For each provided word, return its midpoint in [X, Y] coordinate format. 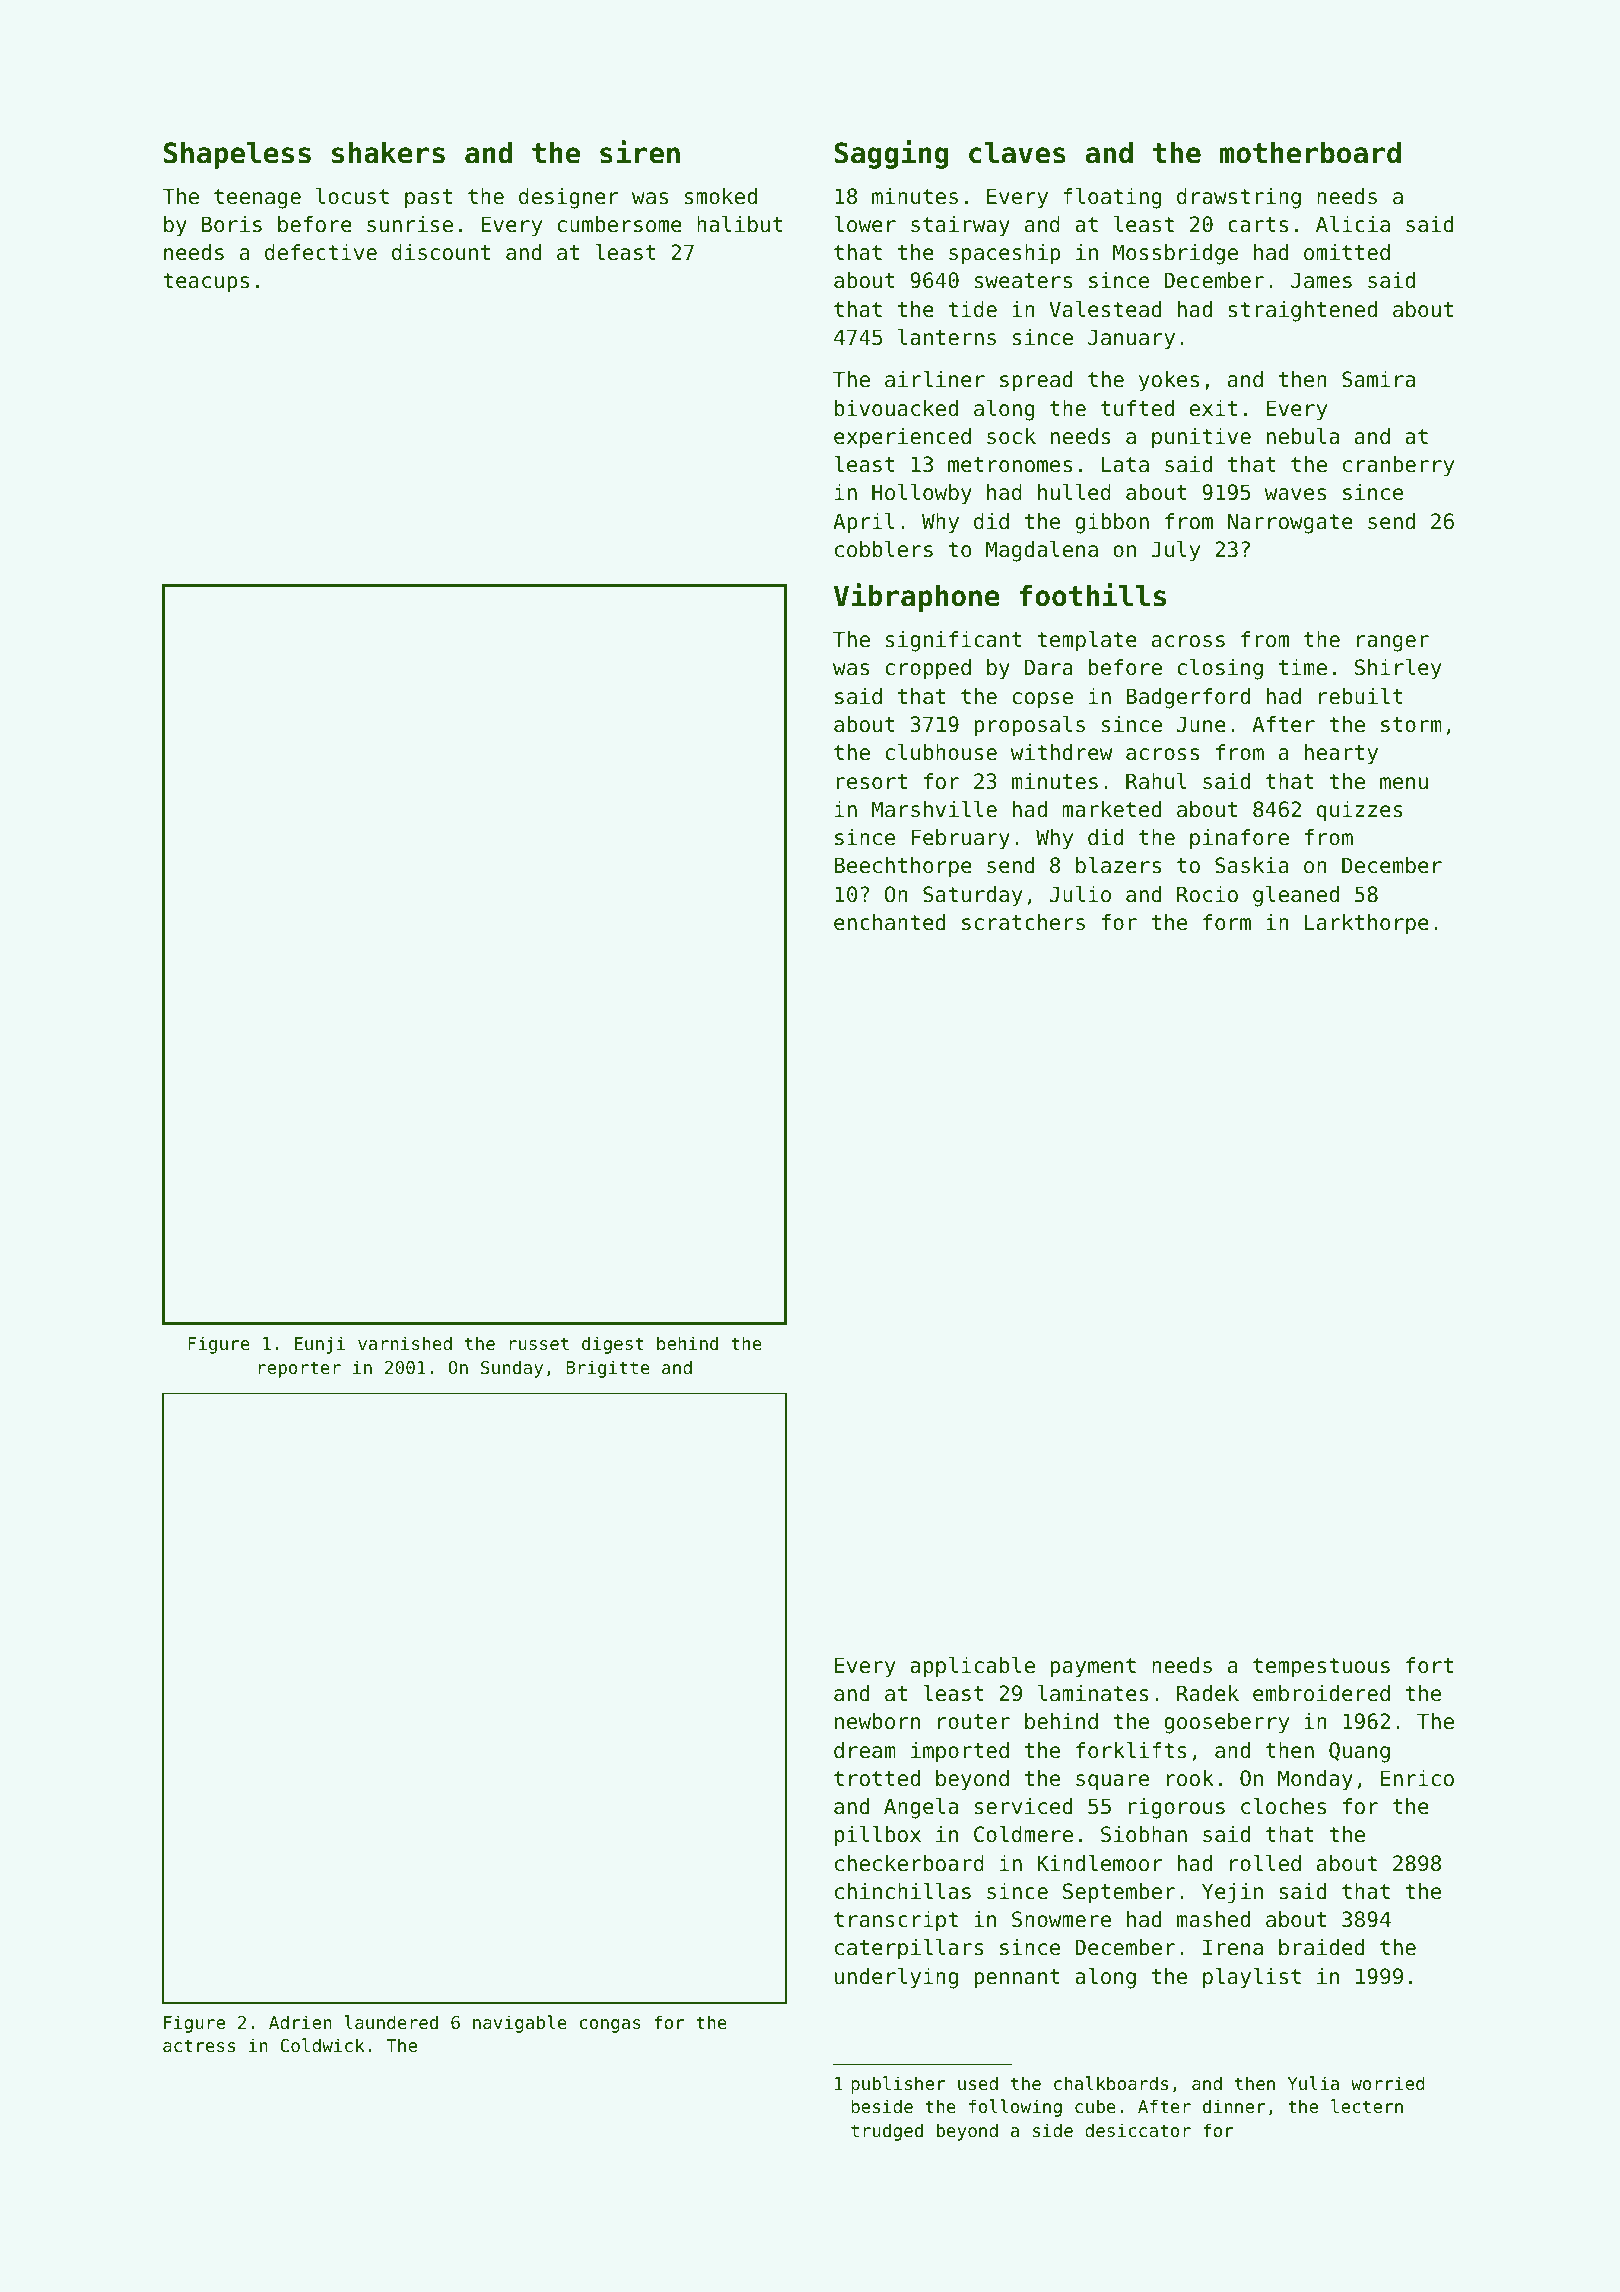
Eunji [320, 1345]
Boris [232, 224]
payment [1093, 1668]
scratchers [1023, 922]
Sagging [892, 154]
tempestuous [1321, 1668]
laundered [391, 2022]
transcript [896, 1921]
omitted [1347, 252]
